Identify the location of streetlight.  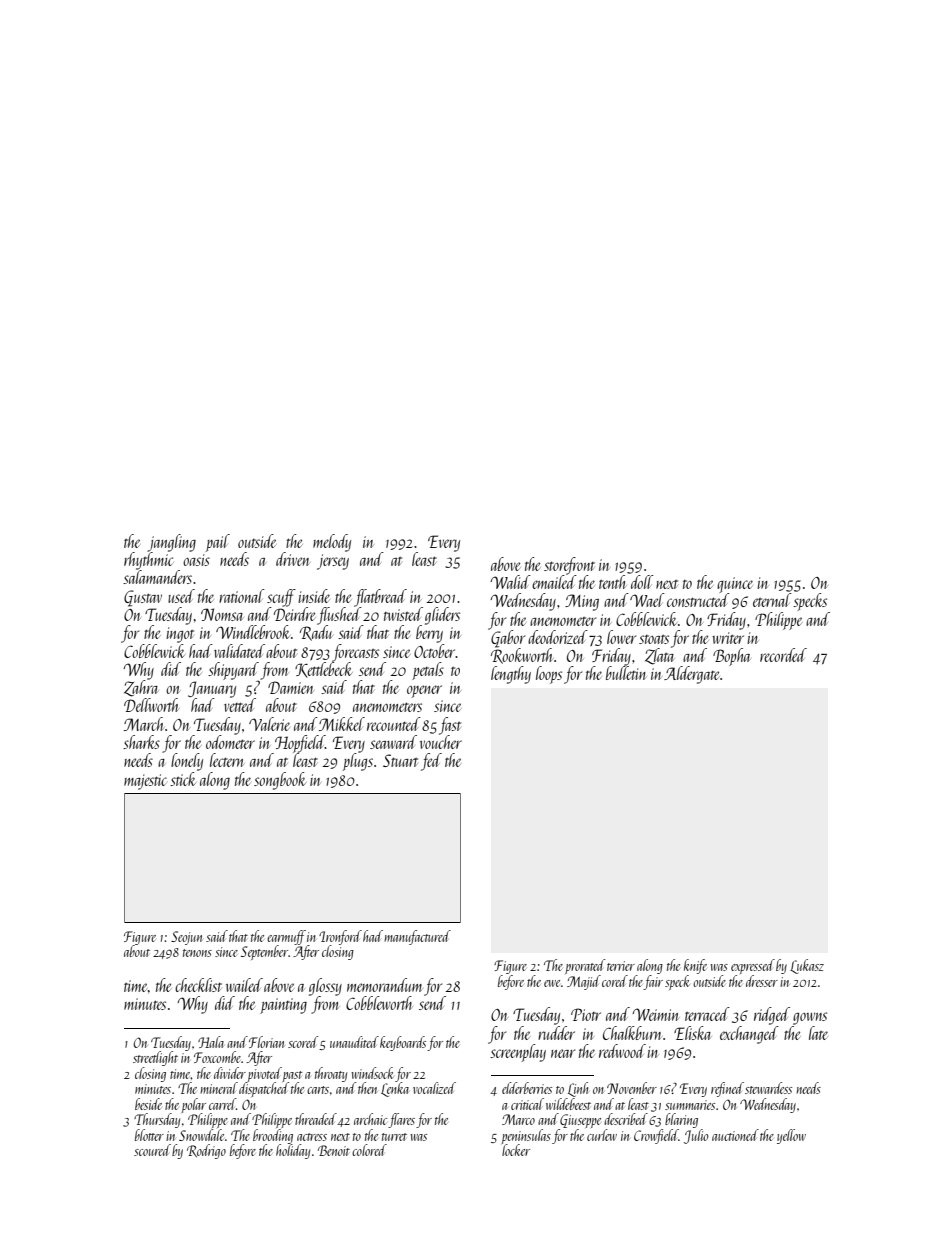
(155, 1058).
